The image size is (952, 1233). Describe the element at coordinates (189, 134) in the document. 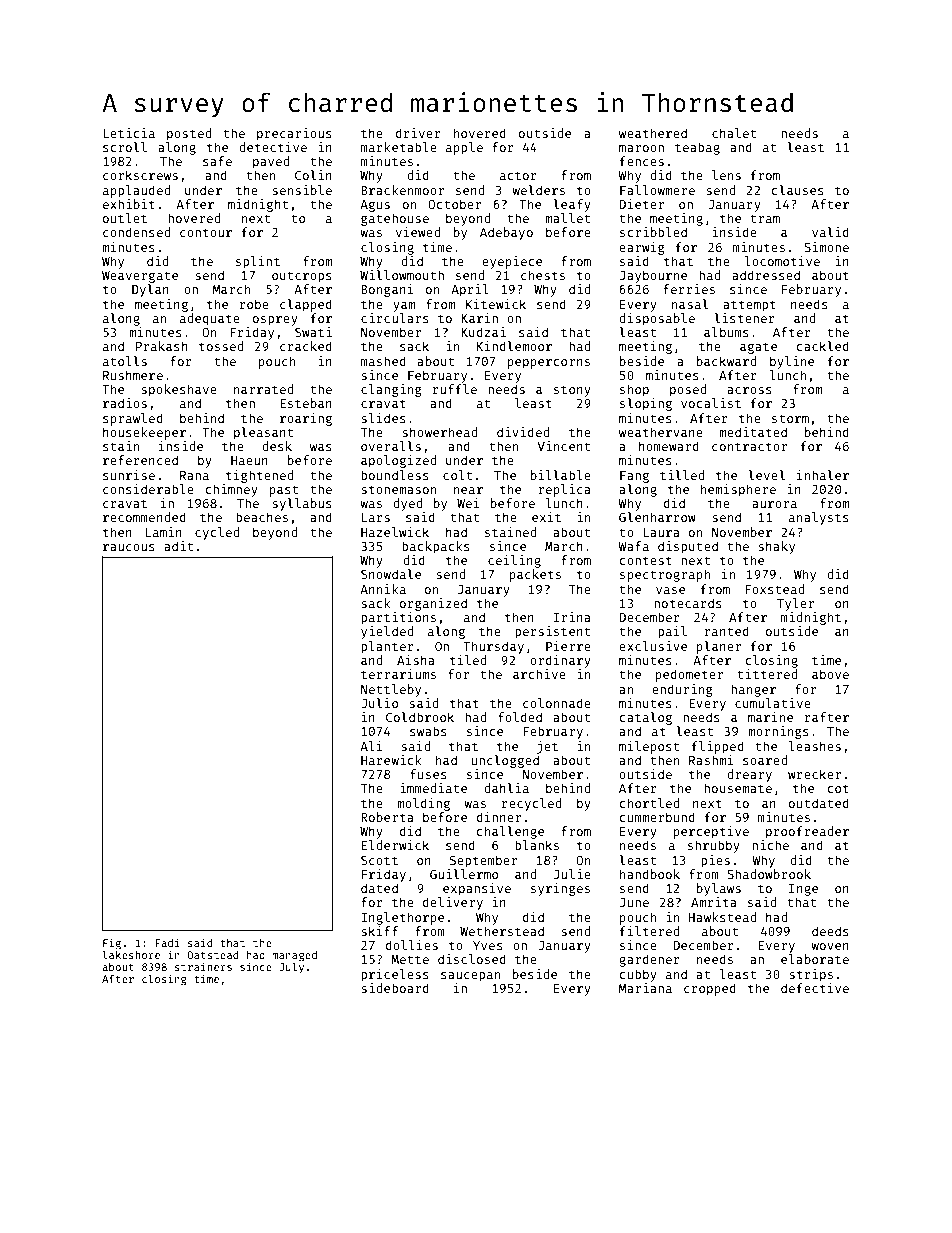

I see `posted` at that location.
